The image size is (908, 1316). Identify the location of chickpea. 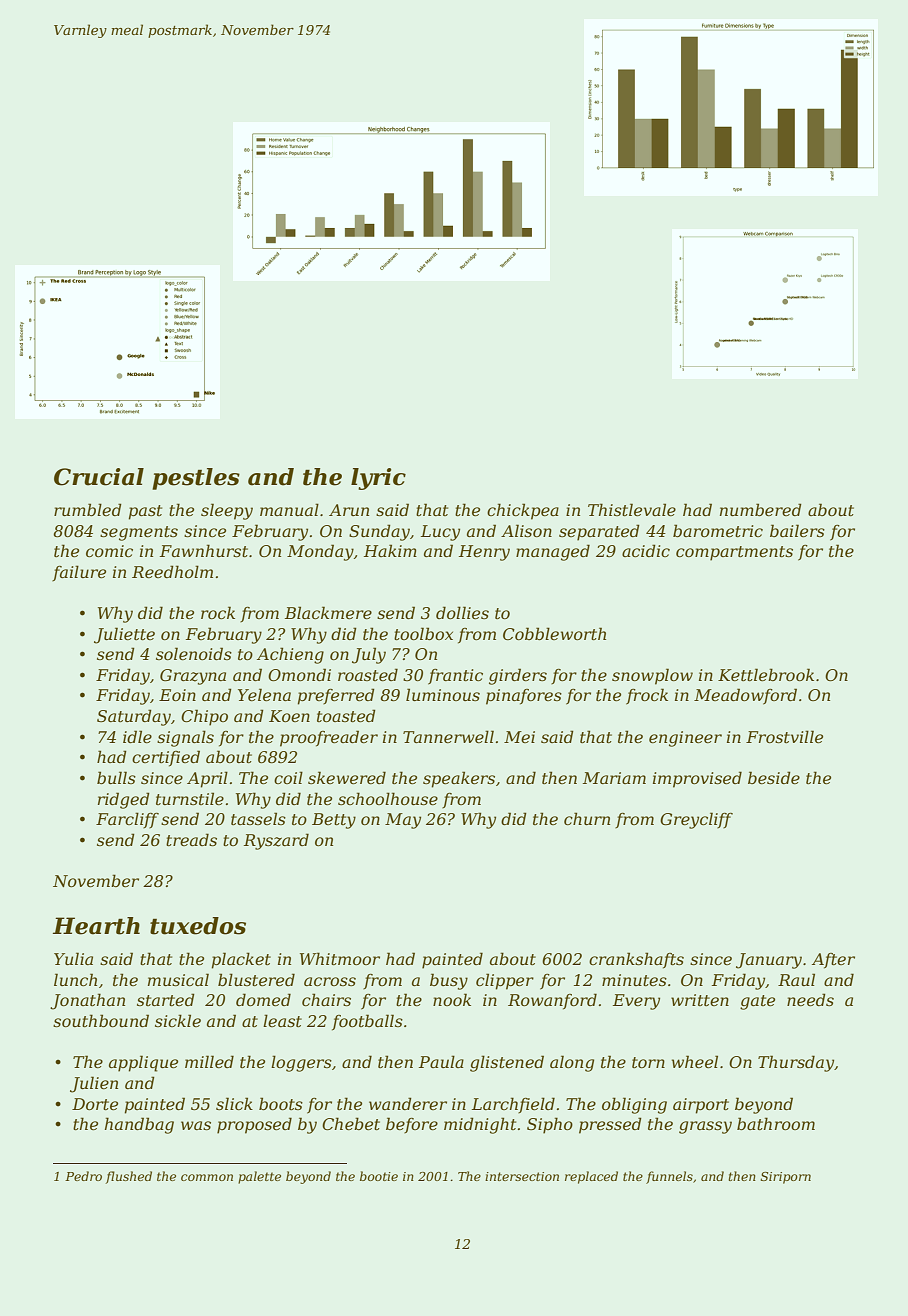
(523, 511).
